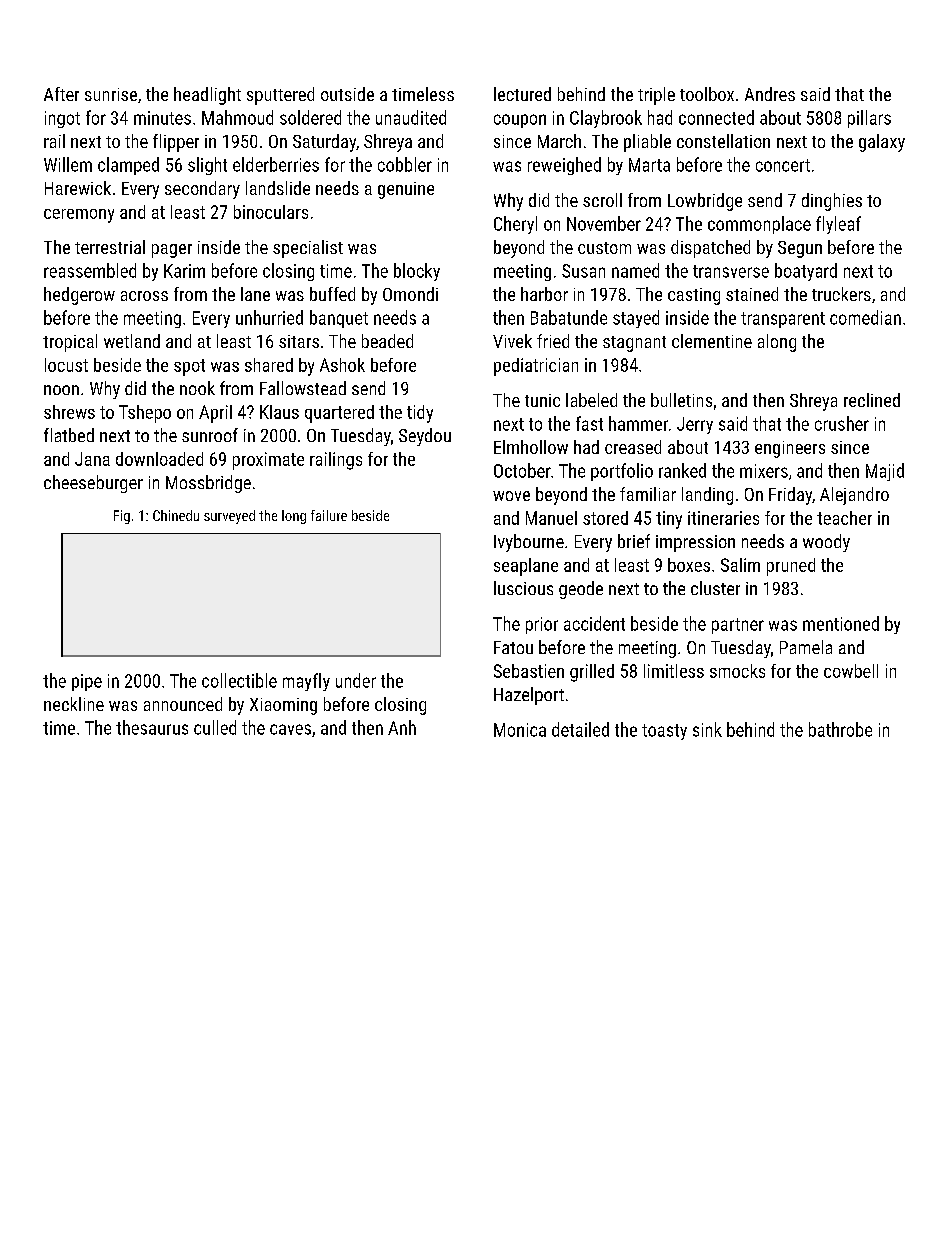 This document has height=1233, width=952. I want to click on Fig, so click(122, 517).
